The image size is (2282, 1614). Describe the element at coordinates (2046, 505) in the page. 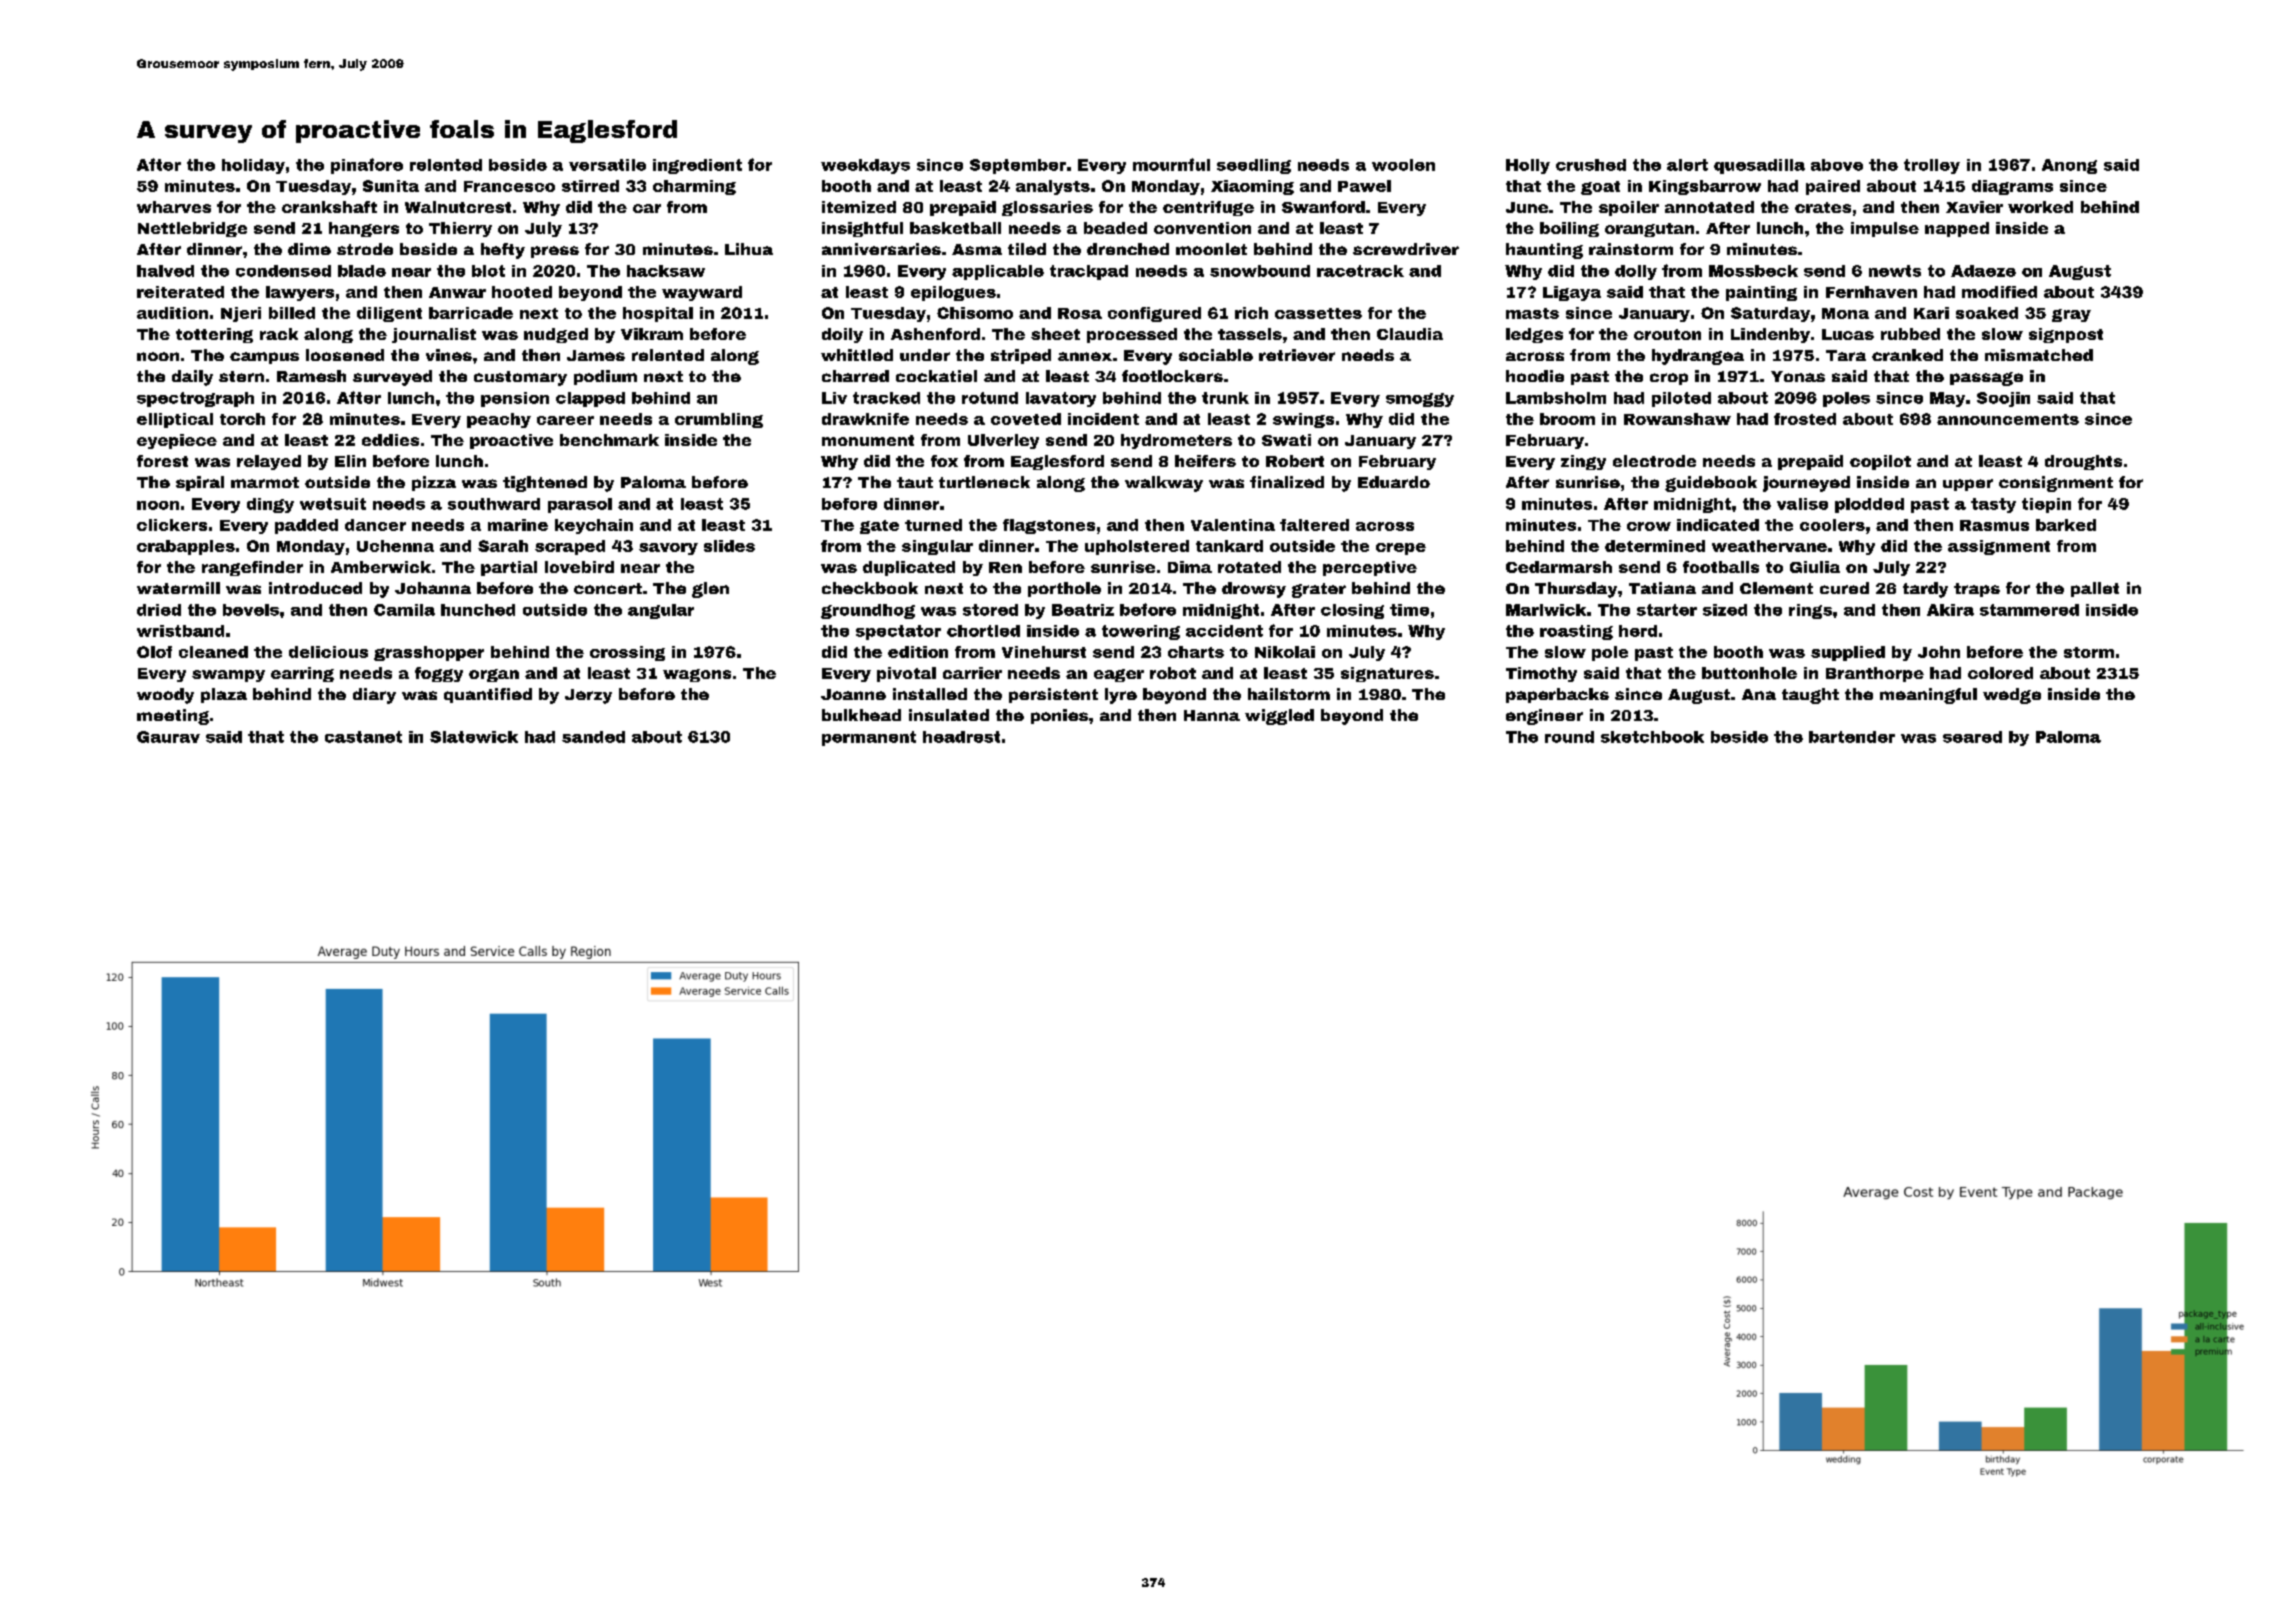

I see `tiepin` at that location.
